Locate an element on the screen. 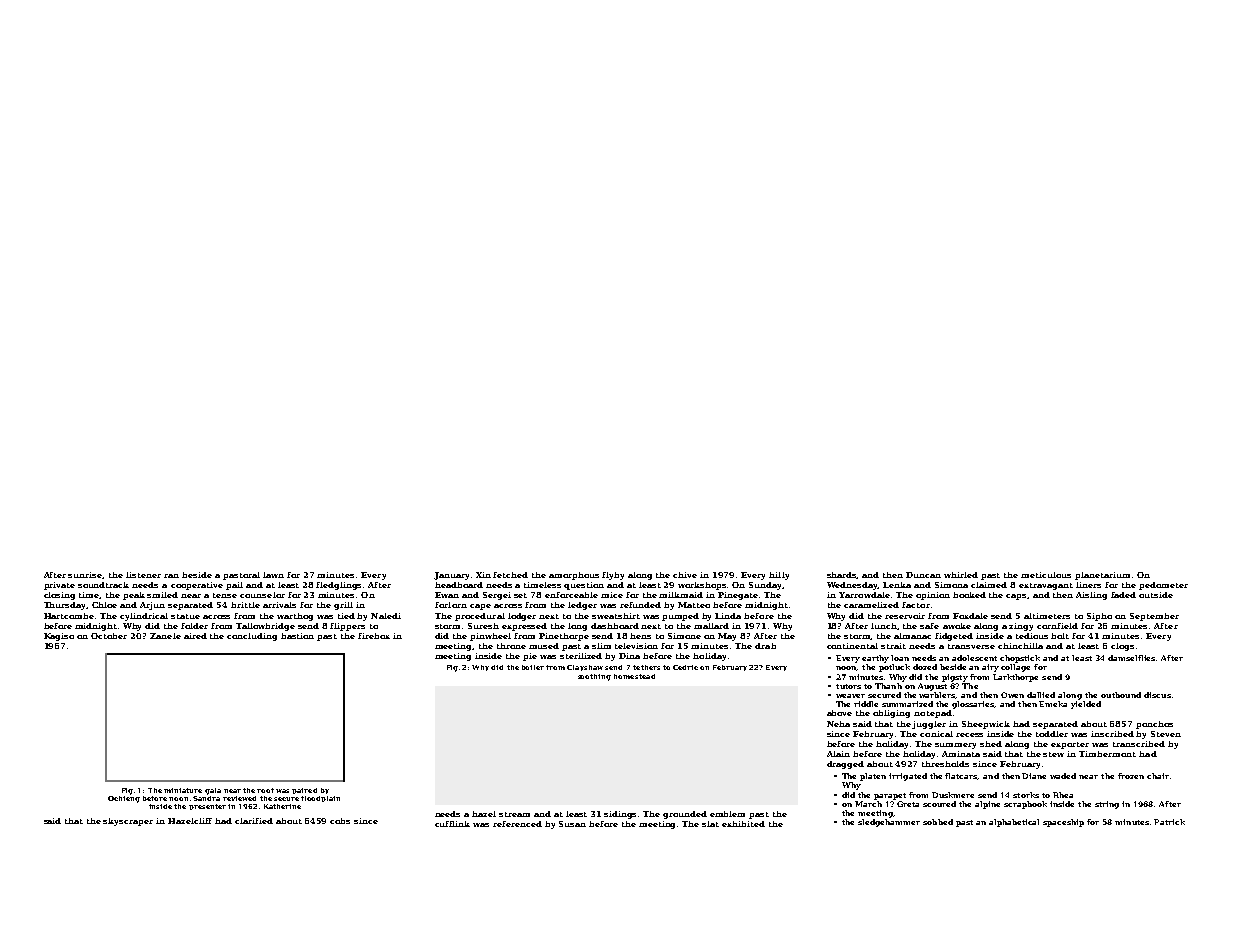 The image size is (1233, 952). planetarium is located at coordinates (1102, 576).
